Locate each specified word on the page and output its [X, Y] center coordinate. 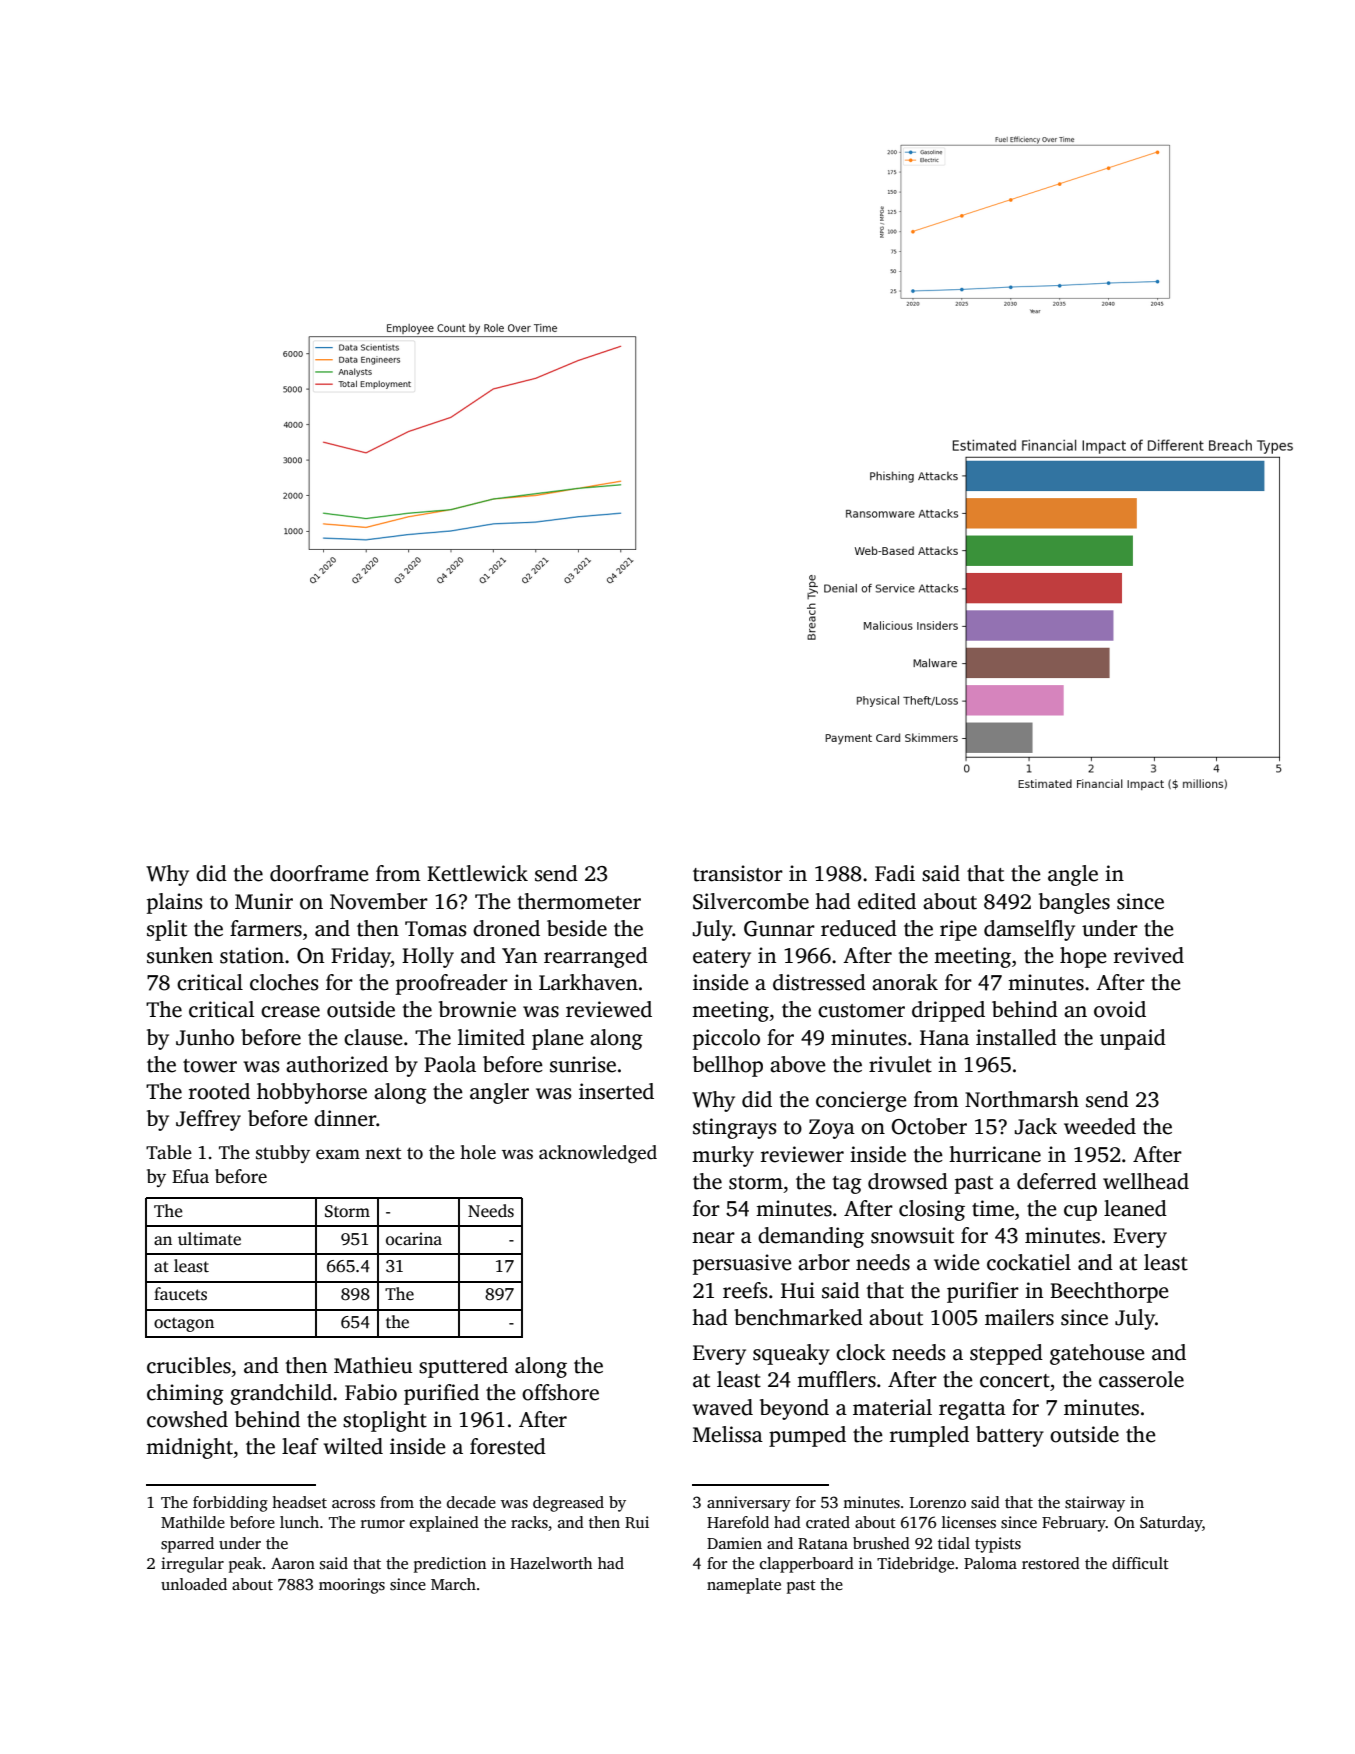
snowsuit [912, 1235]
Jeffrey [208, 1120]
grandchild [281, 1394]
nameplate [744, 1586]
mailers [1019, 1317]
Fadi [895, 873]
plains [174, 903]
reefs [745, 1290]
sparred [187, 1545]
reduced [859, 928]
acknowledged [598, 1154]
